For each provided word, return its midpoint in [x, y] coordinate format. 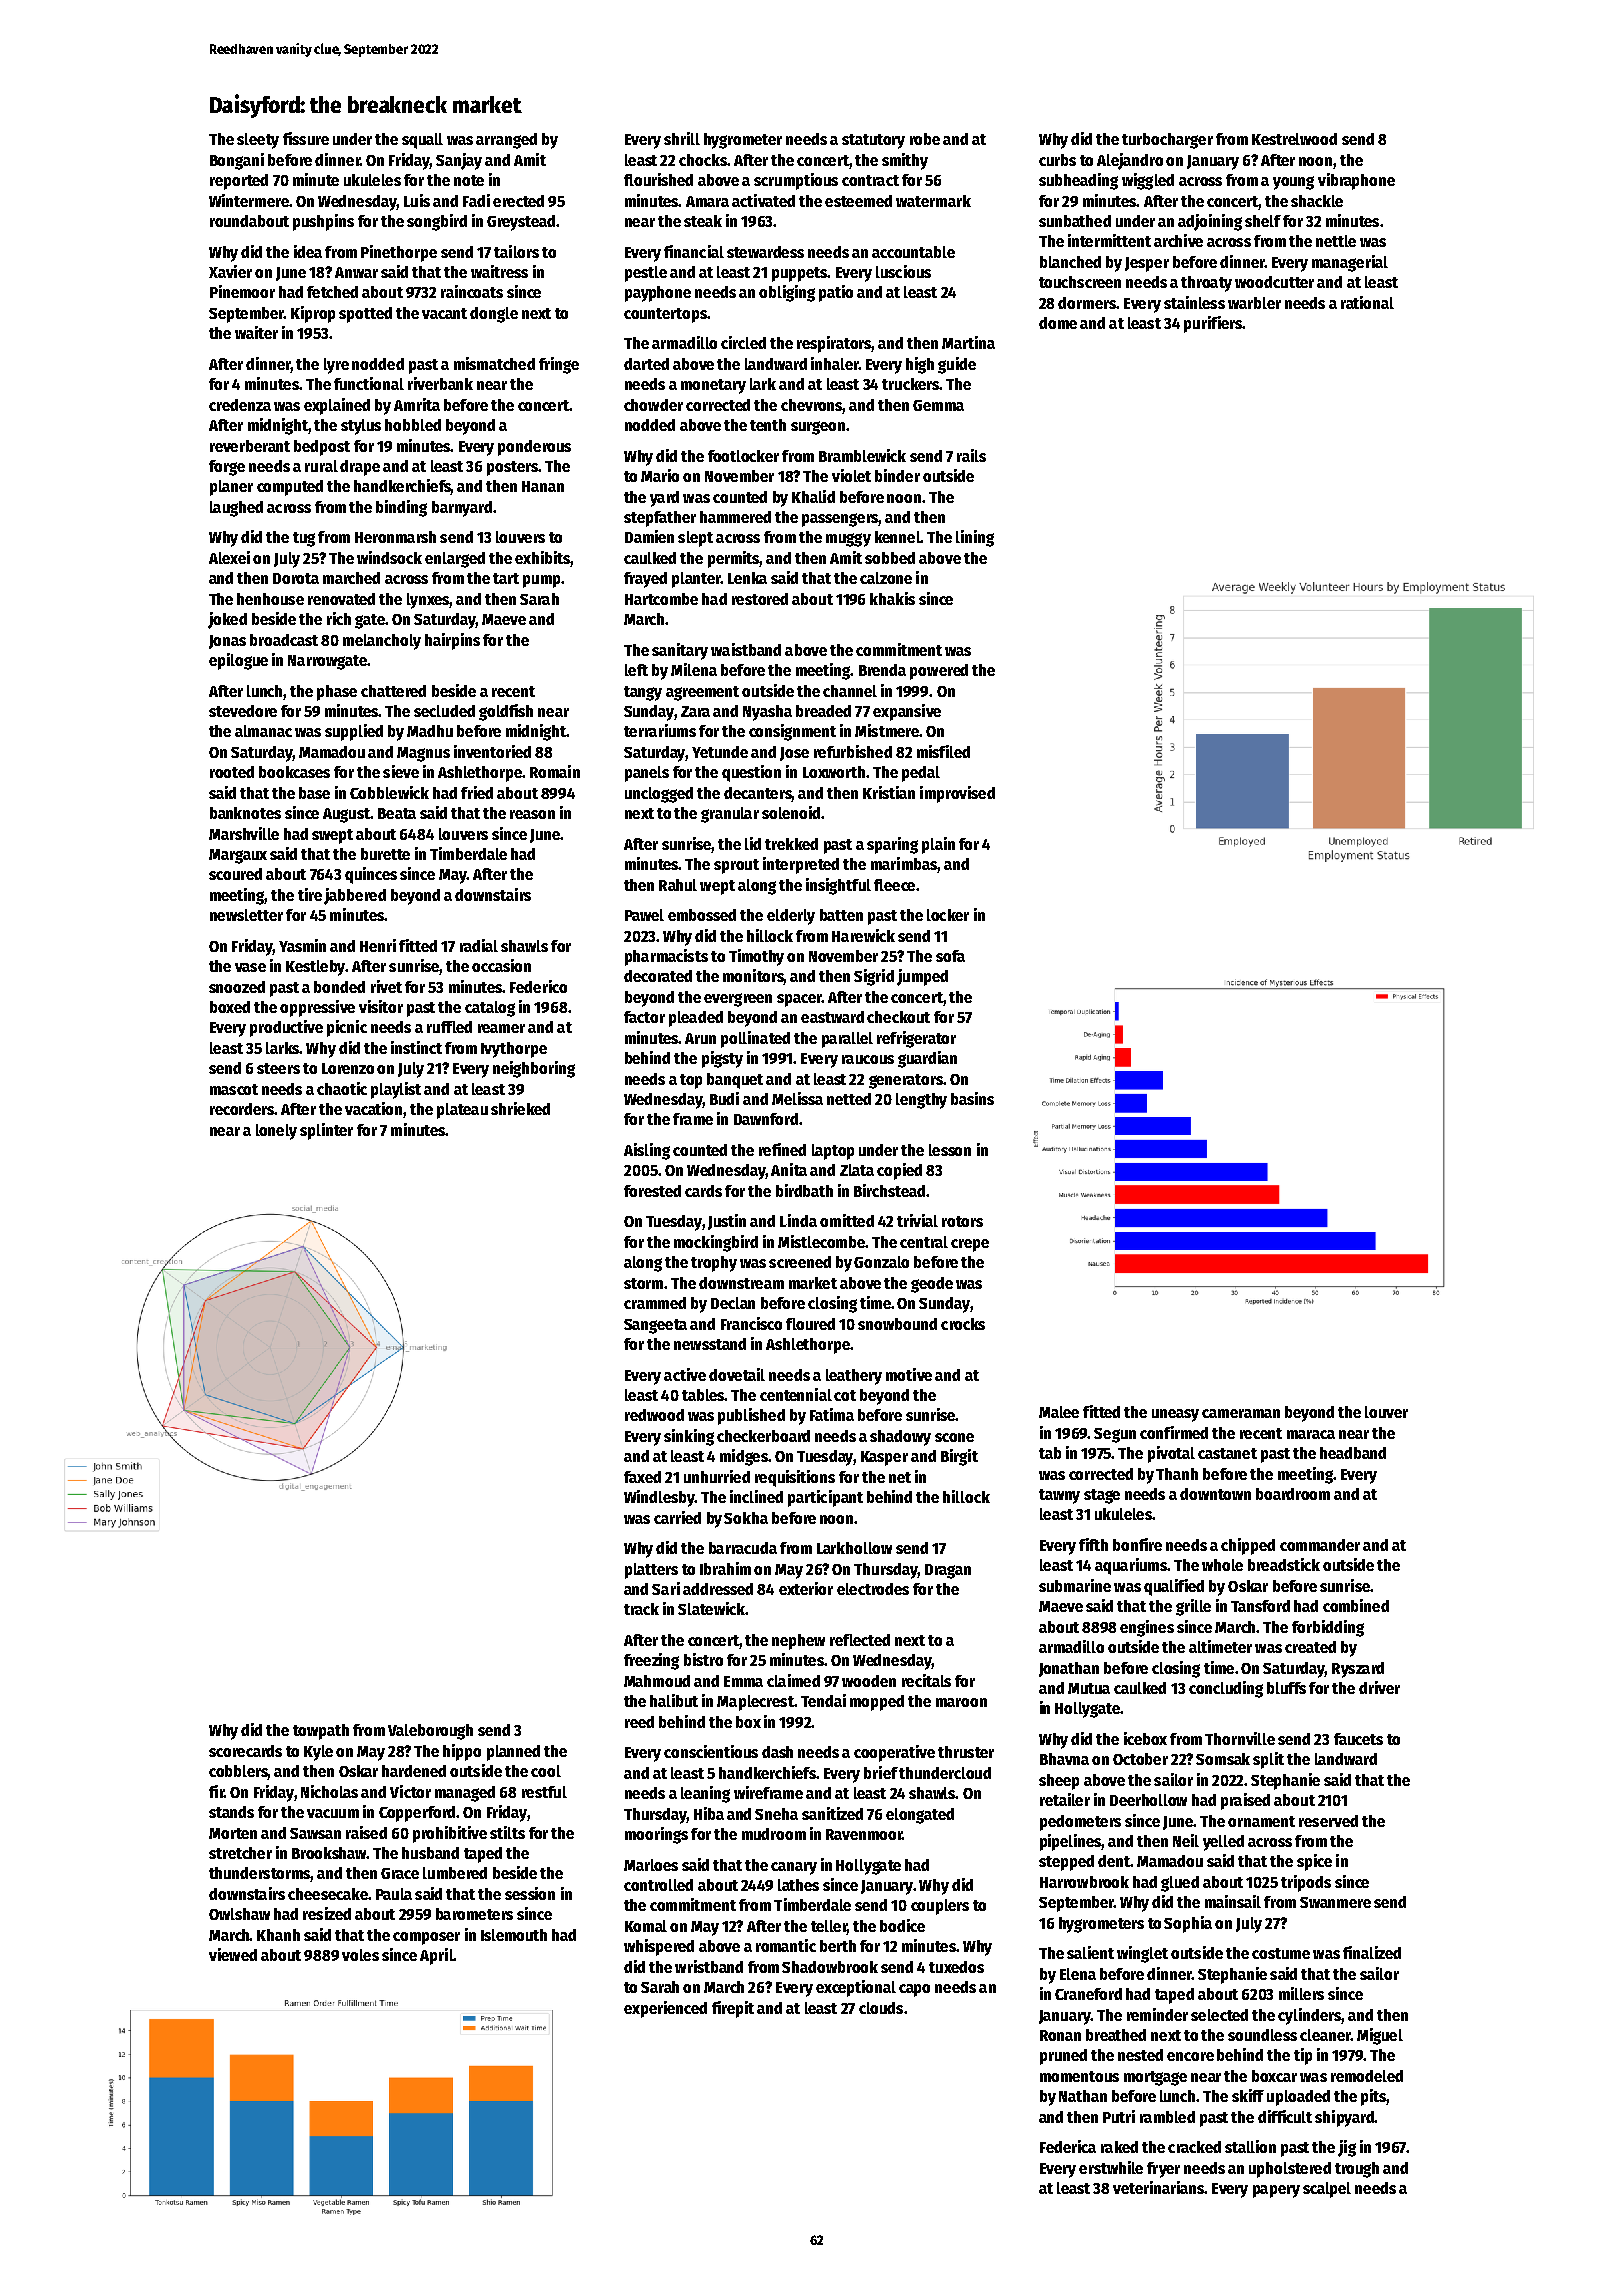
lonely [276, 1132]
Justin [727, 1222]
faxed [642, 1477]
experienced [665, 2009]
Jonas [227, 642]
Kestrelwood [1294, 139]
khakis [892, 598]
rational [1367, 302]
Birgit [959, 1457]
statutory [873, 141]
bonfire [1137, 1544]
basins [972, 1098]
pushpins [323, 222]
